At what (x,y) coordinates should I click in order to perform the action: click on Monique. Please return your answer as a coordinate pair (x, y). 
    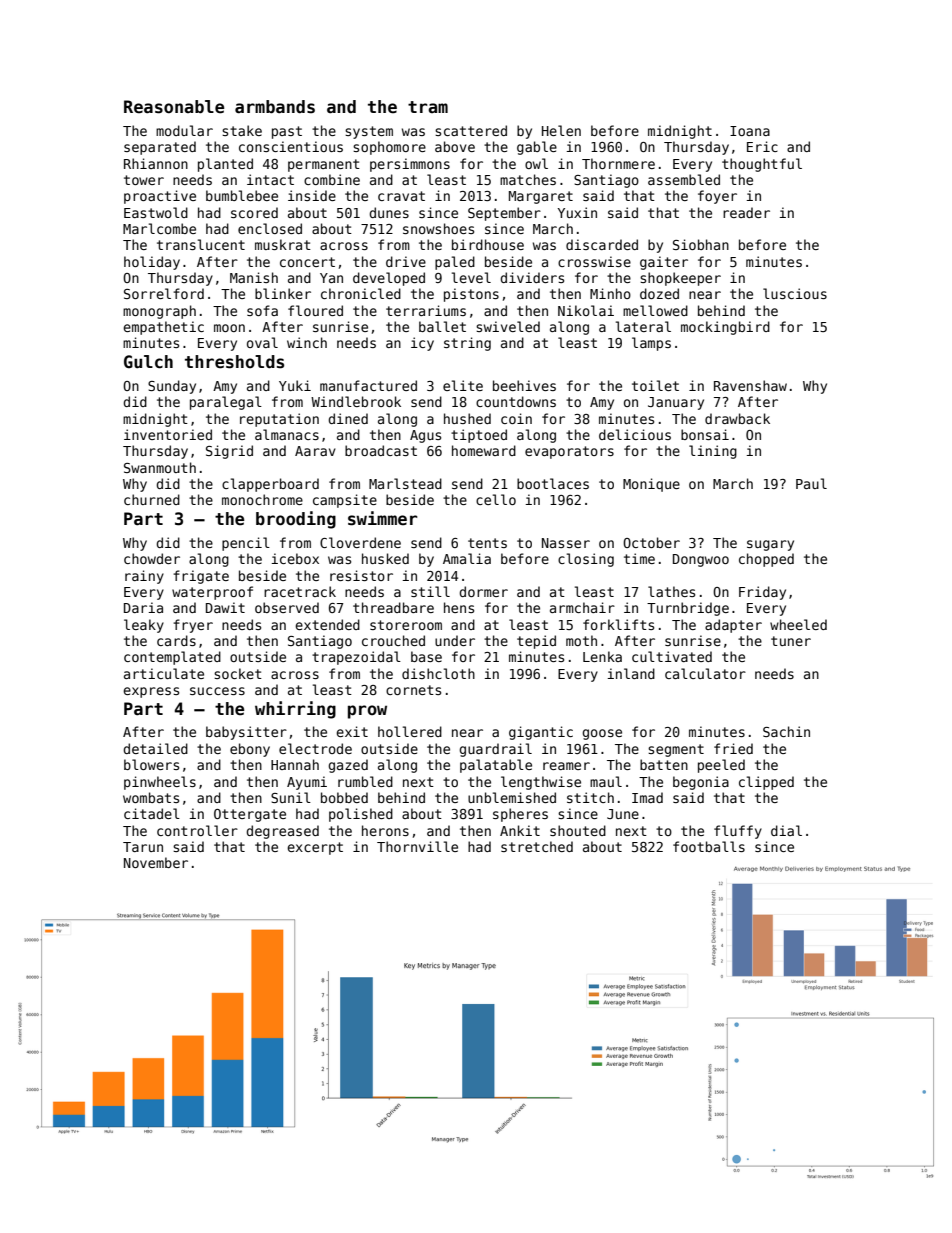
    Looking at the image, I should click on (651, 485).
